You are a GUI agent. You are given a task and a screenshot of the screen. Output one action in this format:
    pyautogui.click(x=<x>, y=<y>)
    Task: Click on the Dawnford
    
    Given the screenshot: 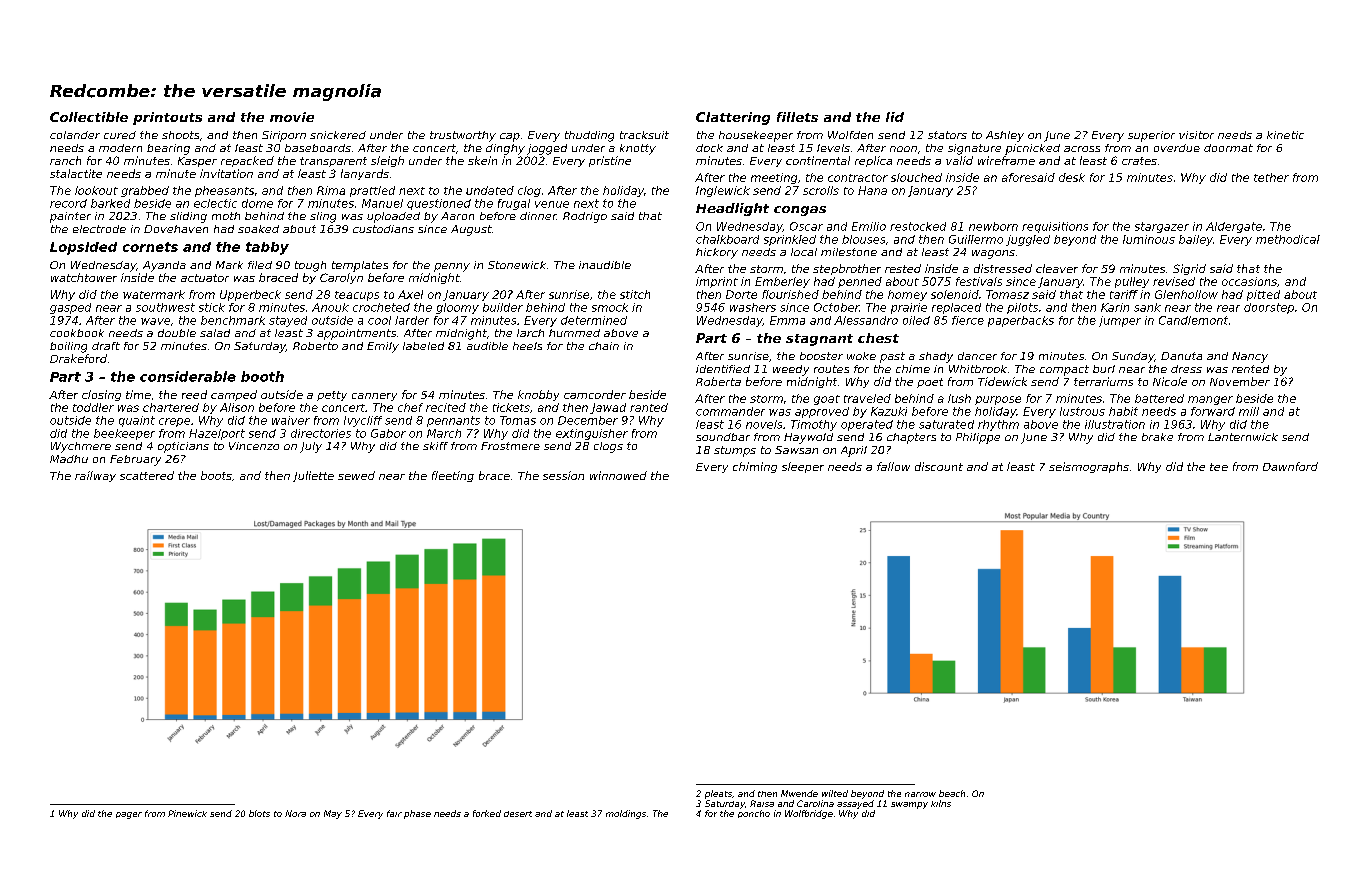 What is the action you would take?
    pyautogui.click(x=1290, y=466)
